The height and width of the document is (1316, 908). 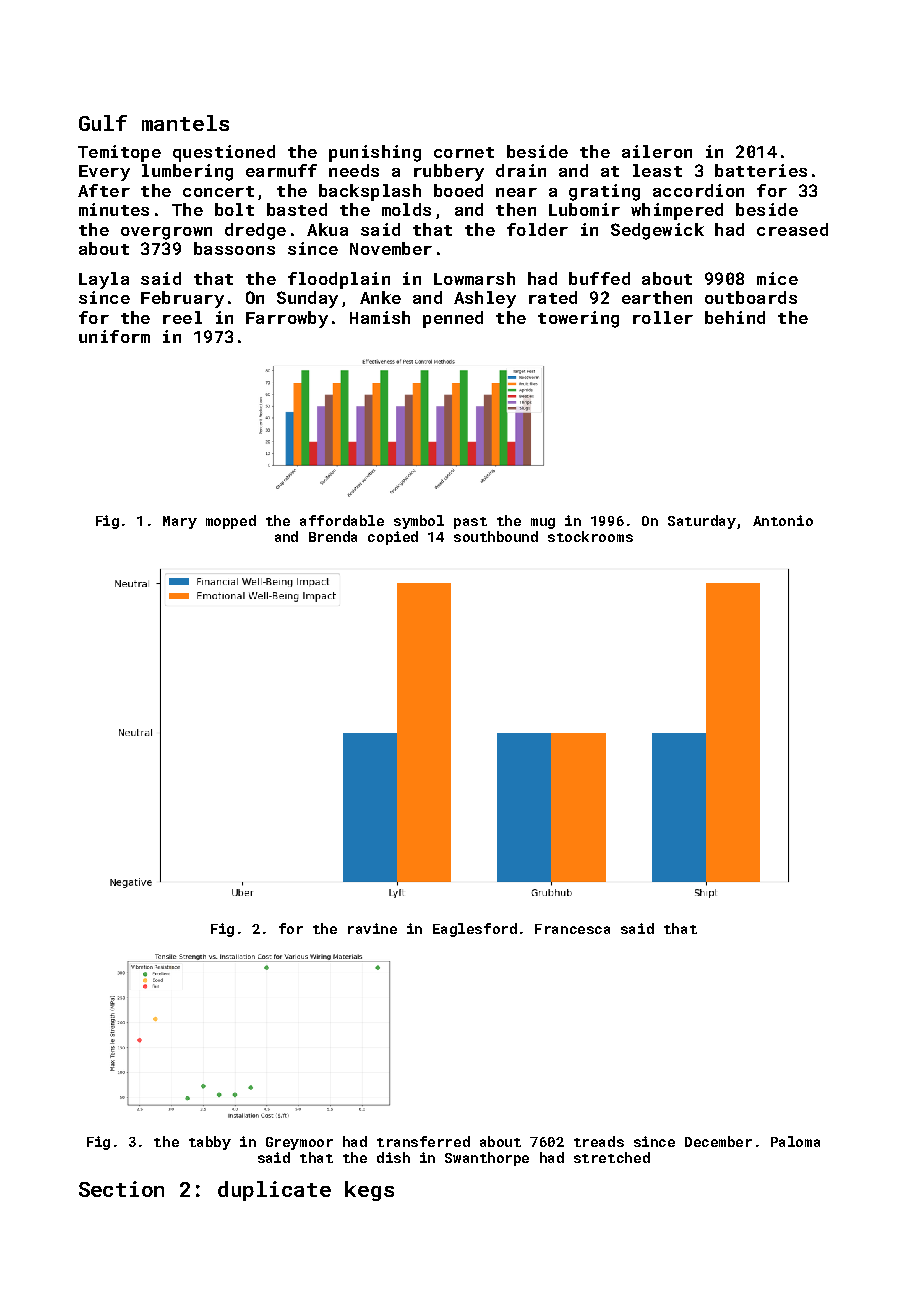 What do you see at coordinates (210, 1143) in the document?
I see `tabby` at bounding box center [210, 1143].
